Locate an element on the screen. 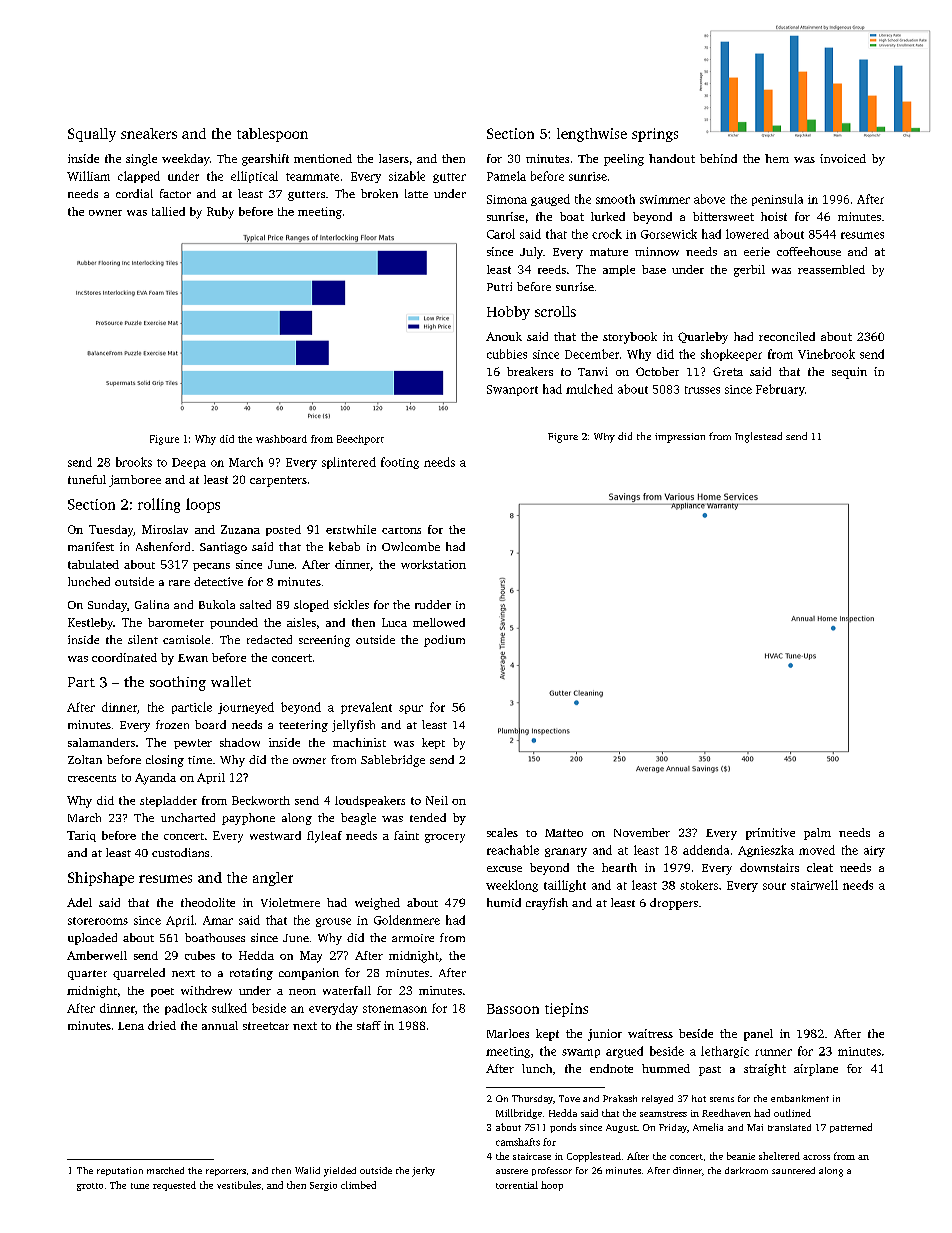 The height and width of the screenshot is (1233, 952). Luca is located at coordinates (394, 622).
